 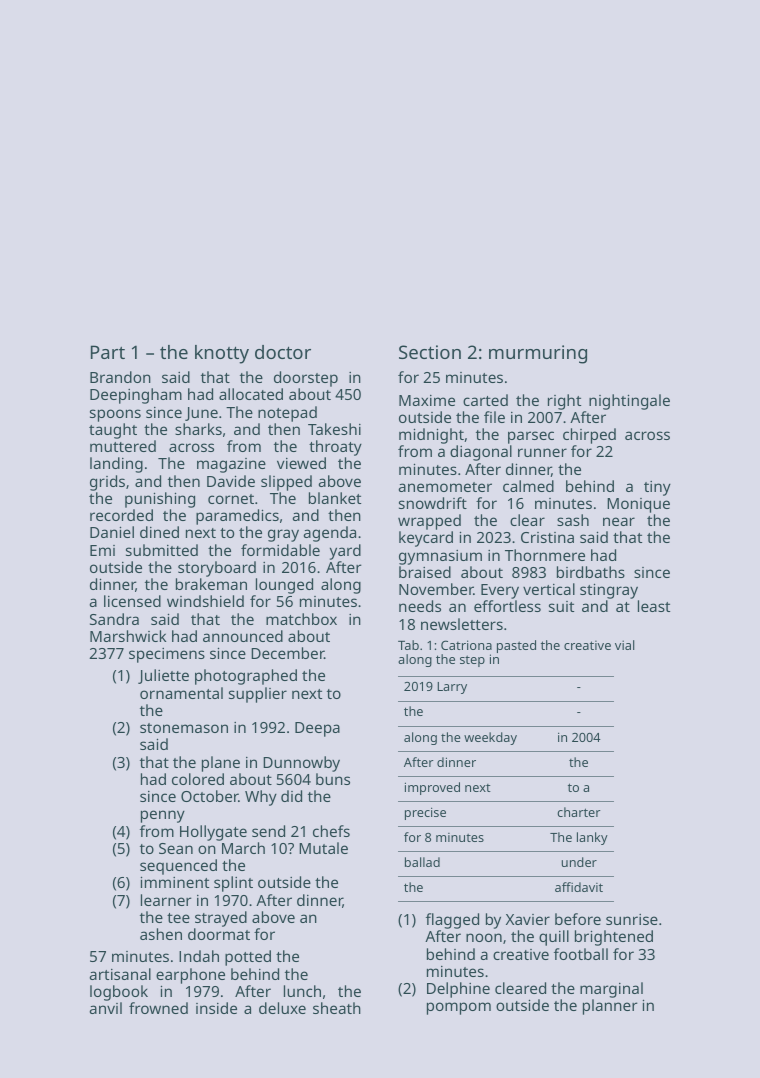 I want to click on throaty, so click(x=335, y=448).
